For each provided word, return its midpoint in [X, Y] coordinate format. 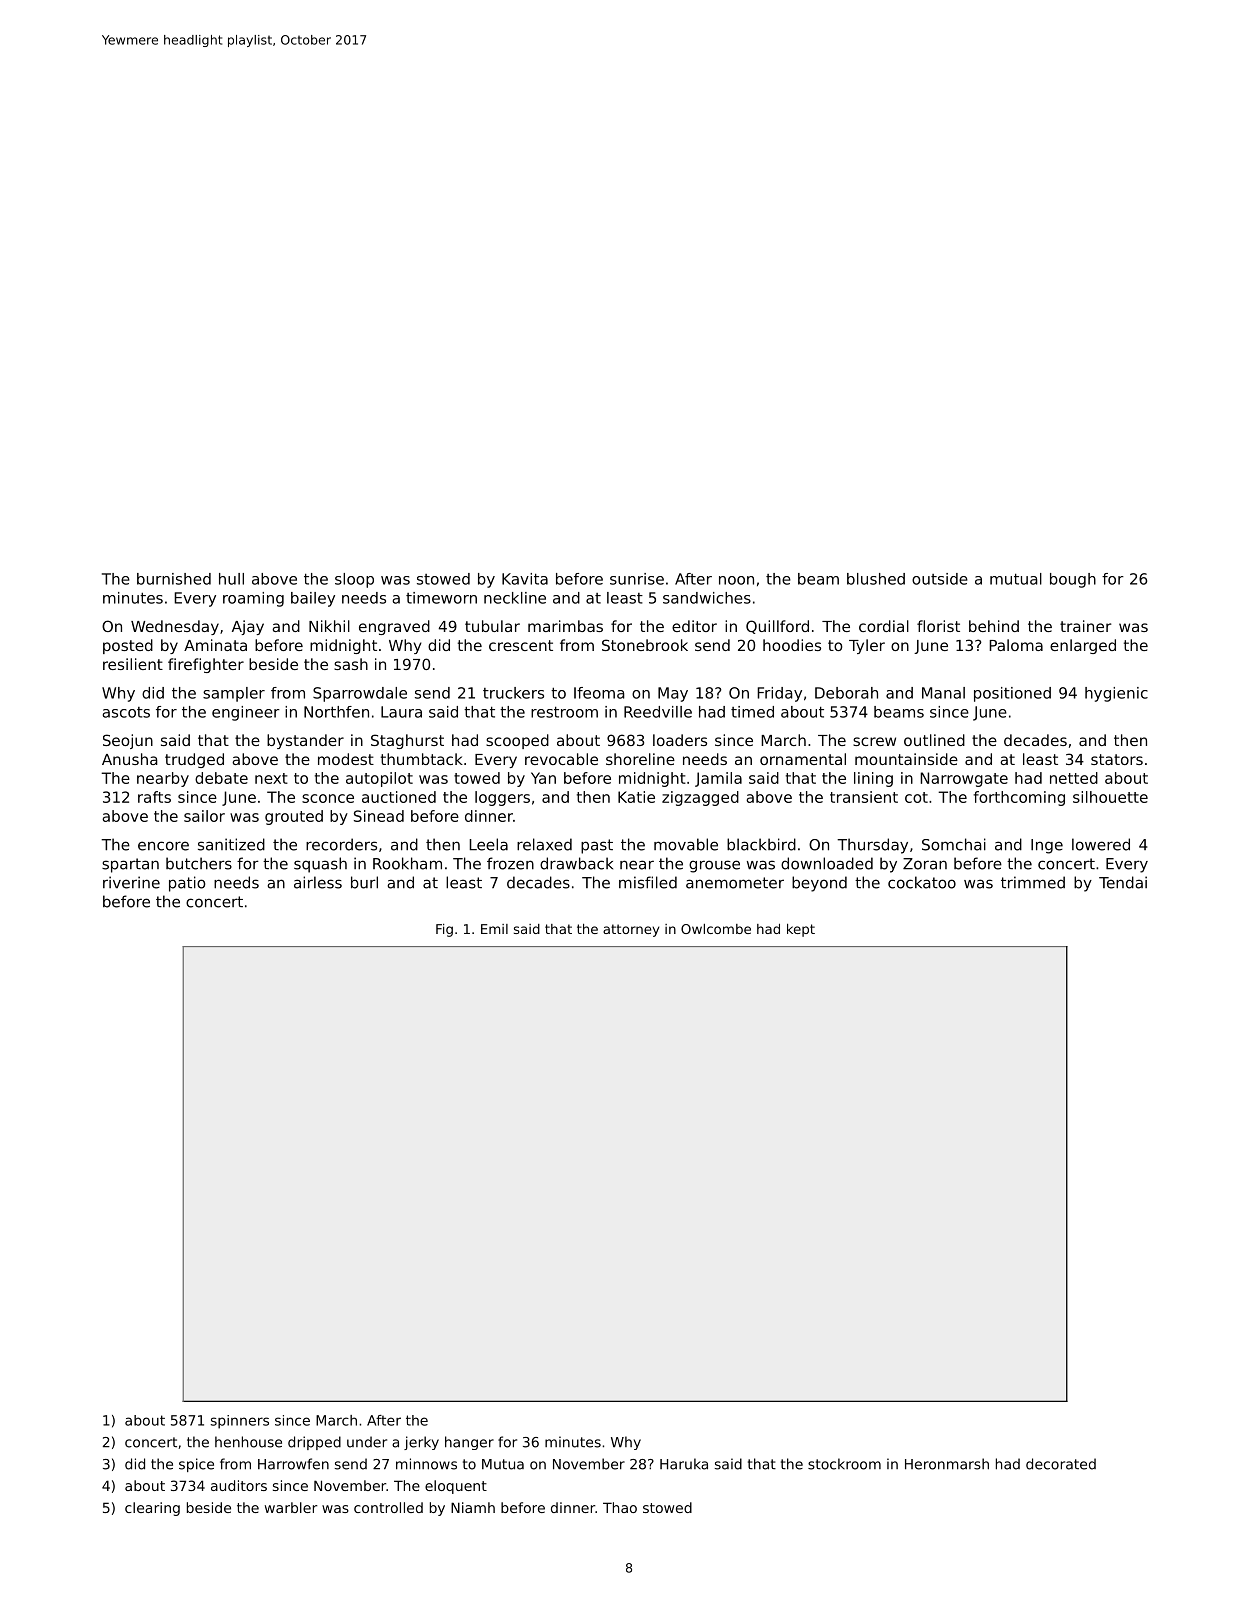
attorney [631, 930]
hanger [469, 1443]
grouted [294, 817]
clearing [152, 1509]
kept [801, 930]
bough [1073, 580]
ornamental [803, 759]
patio [187, 884]
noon [736, 580]
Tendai [1123, 882]
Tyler [867, 646]
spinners [240, 1422]
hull [231, 579]
